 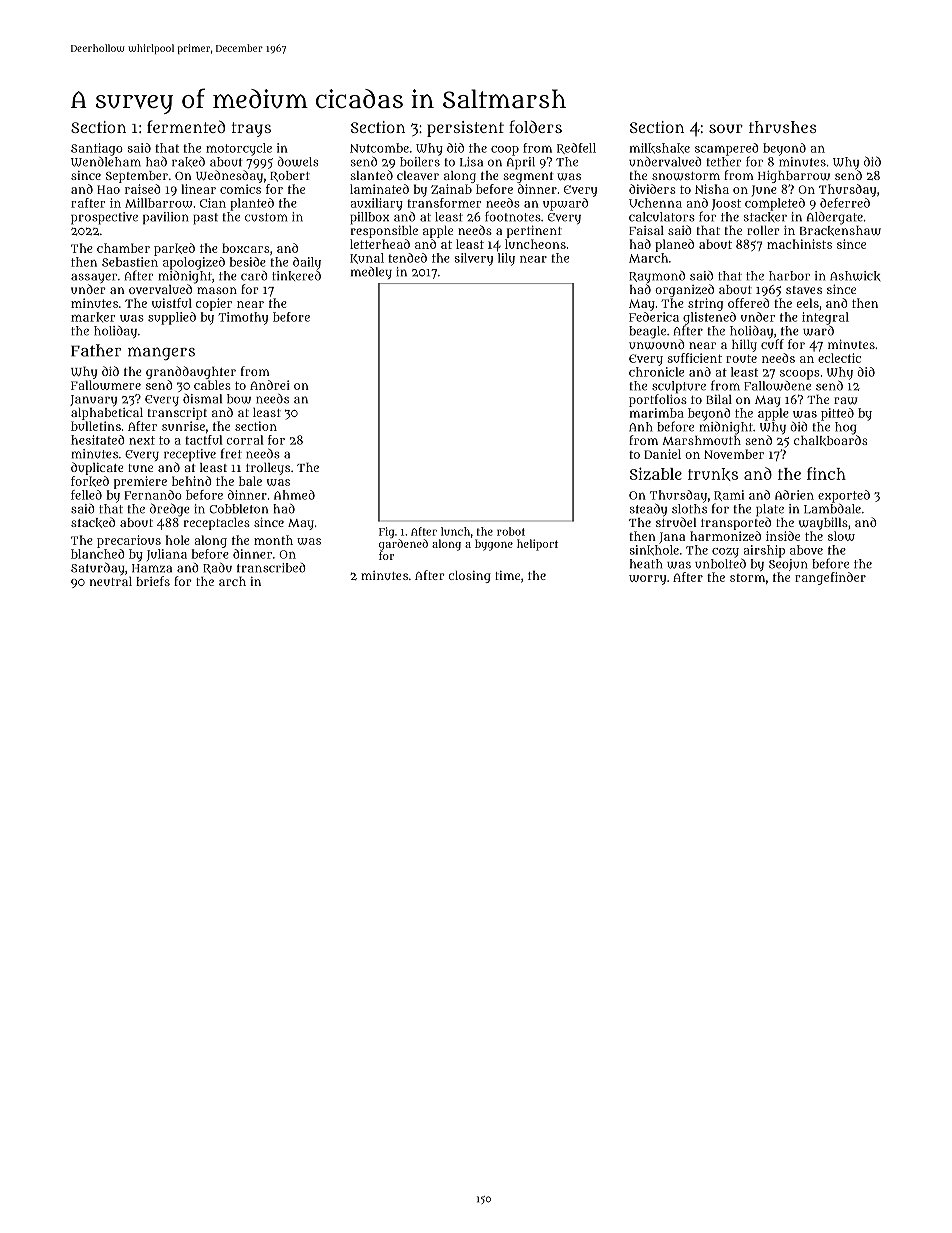 What do you see at coordinates (186, 126) in the screenshot?
I see `fermented` at bounding box center [186, 126].
